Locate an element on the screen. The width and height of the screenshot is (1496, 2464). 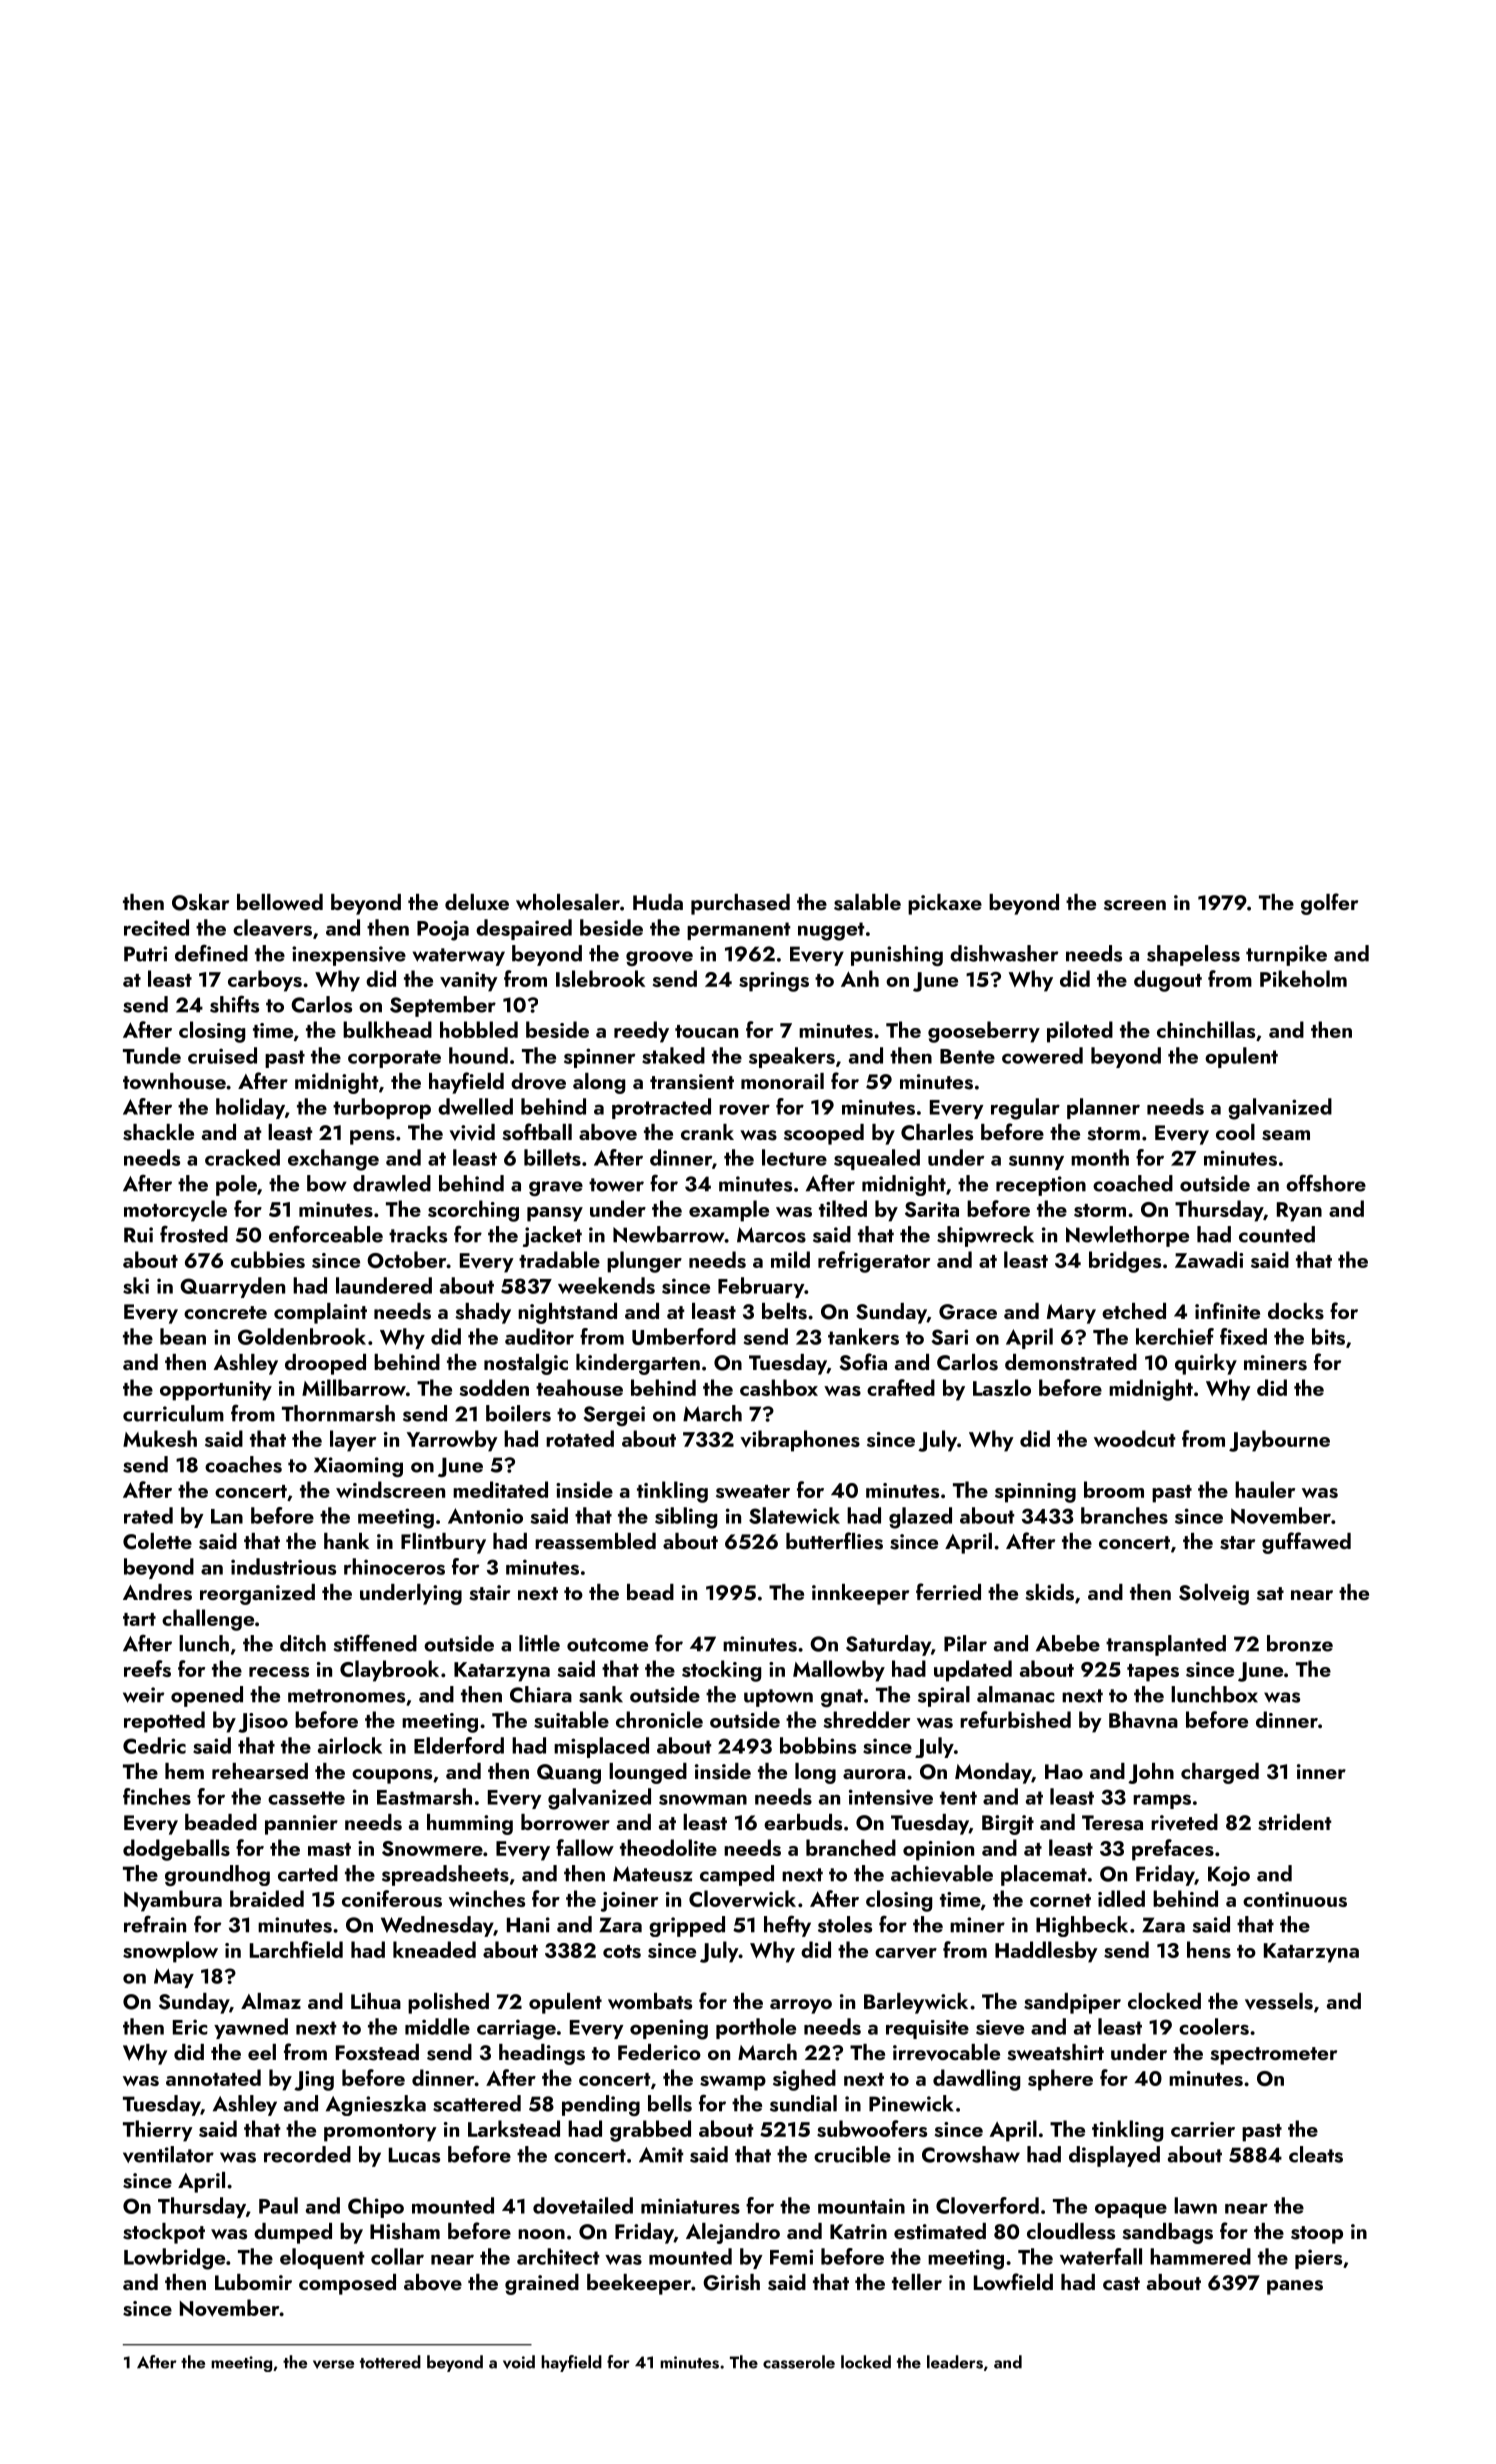
example is located at coordinates (729, 1211).
